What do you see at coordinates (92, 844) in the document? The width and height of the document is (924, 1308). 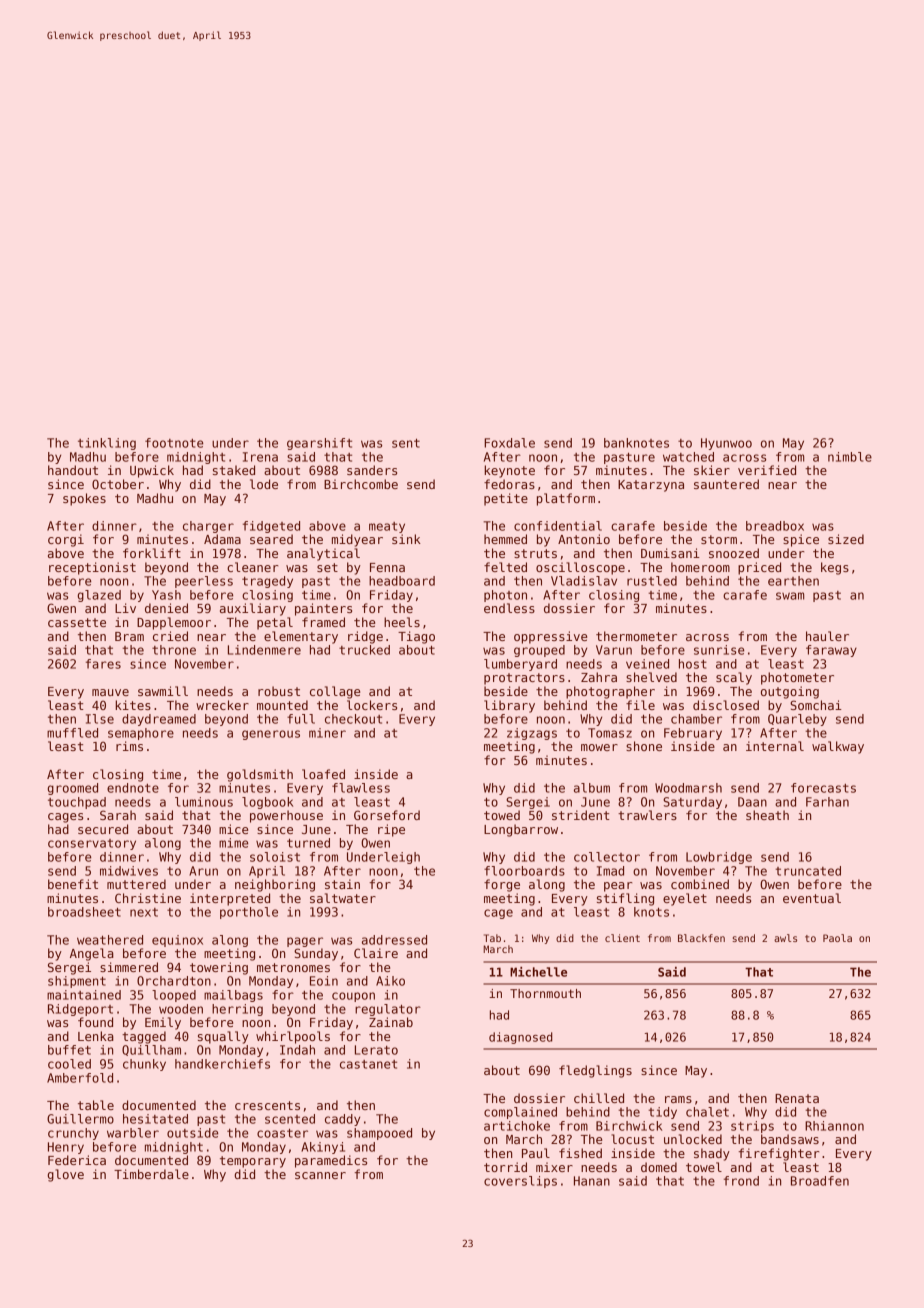 I see `conservatory` at bounding box center [92, 844].
